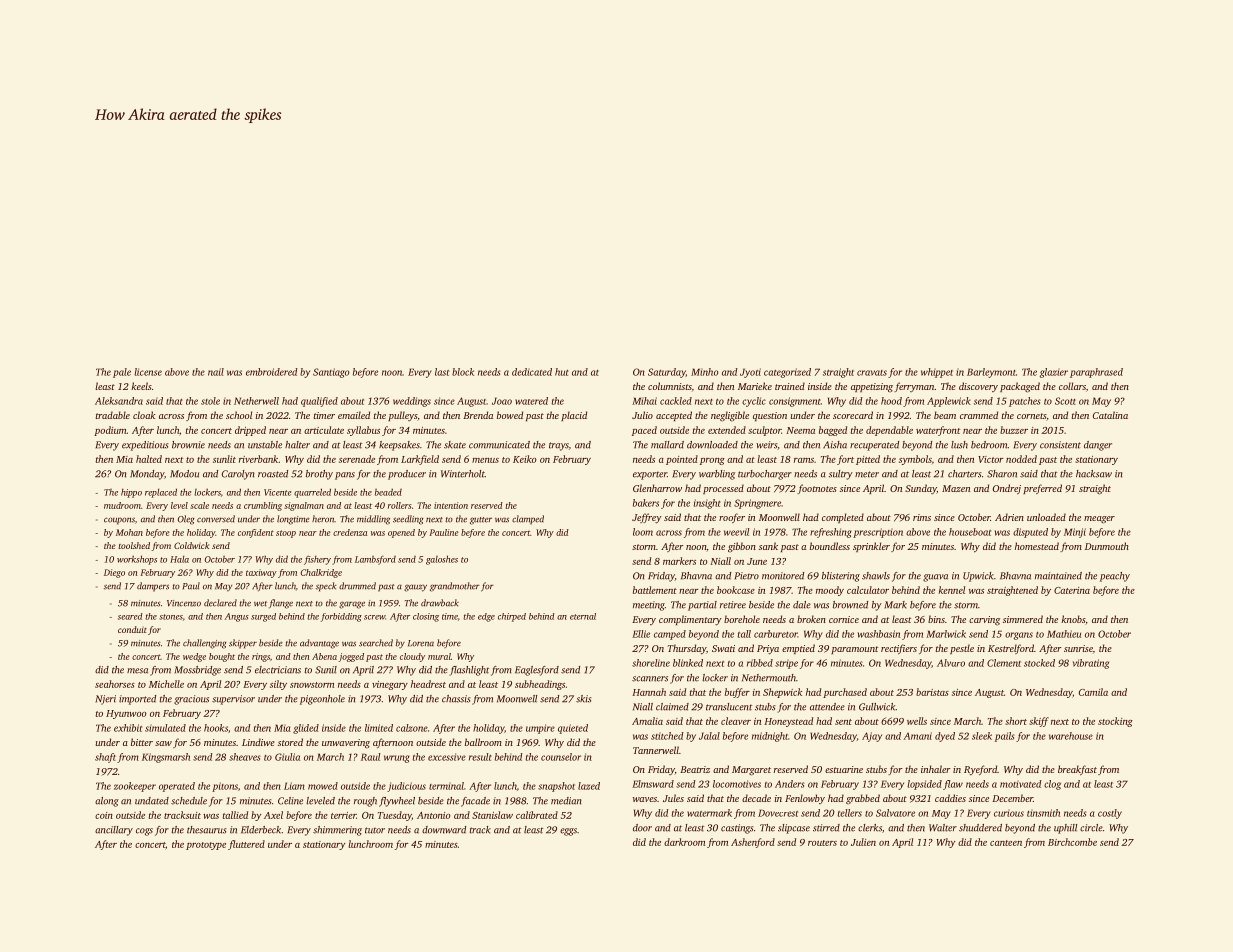  I want to click on cloudy, so click(412, 657).
